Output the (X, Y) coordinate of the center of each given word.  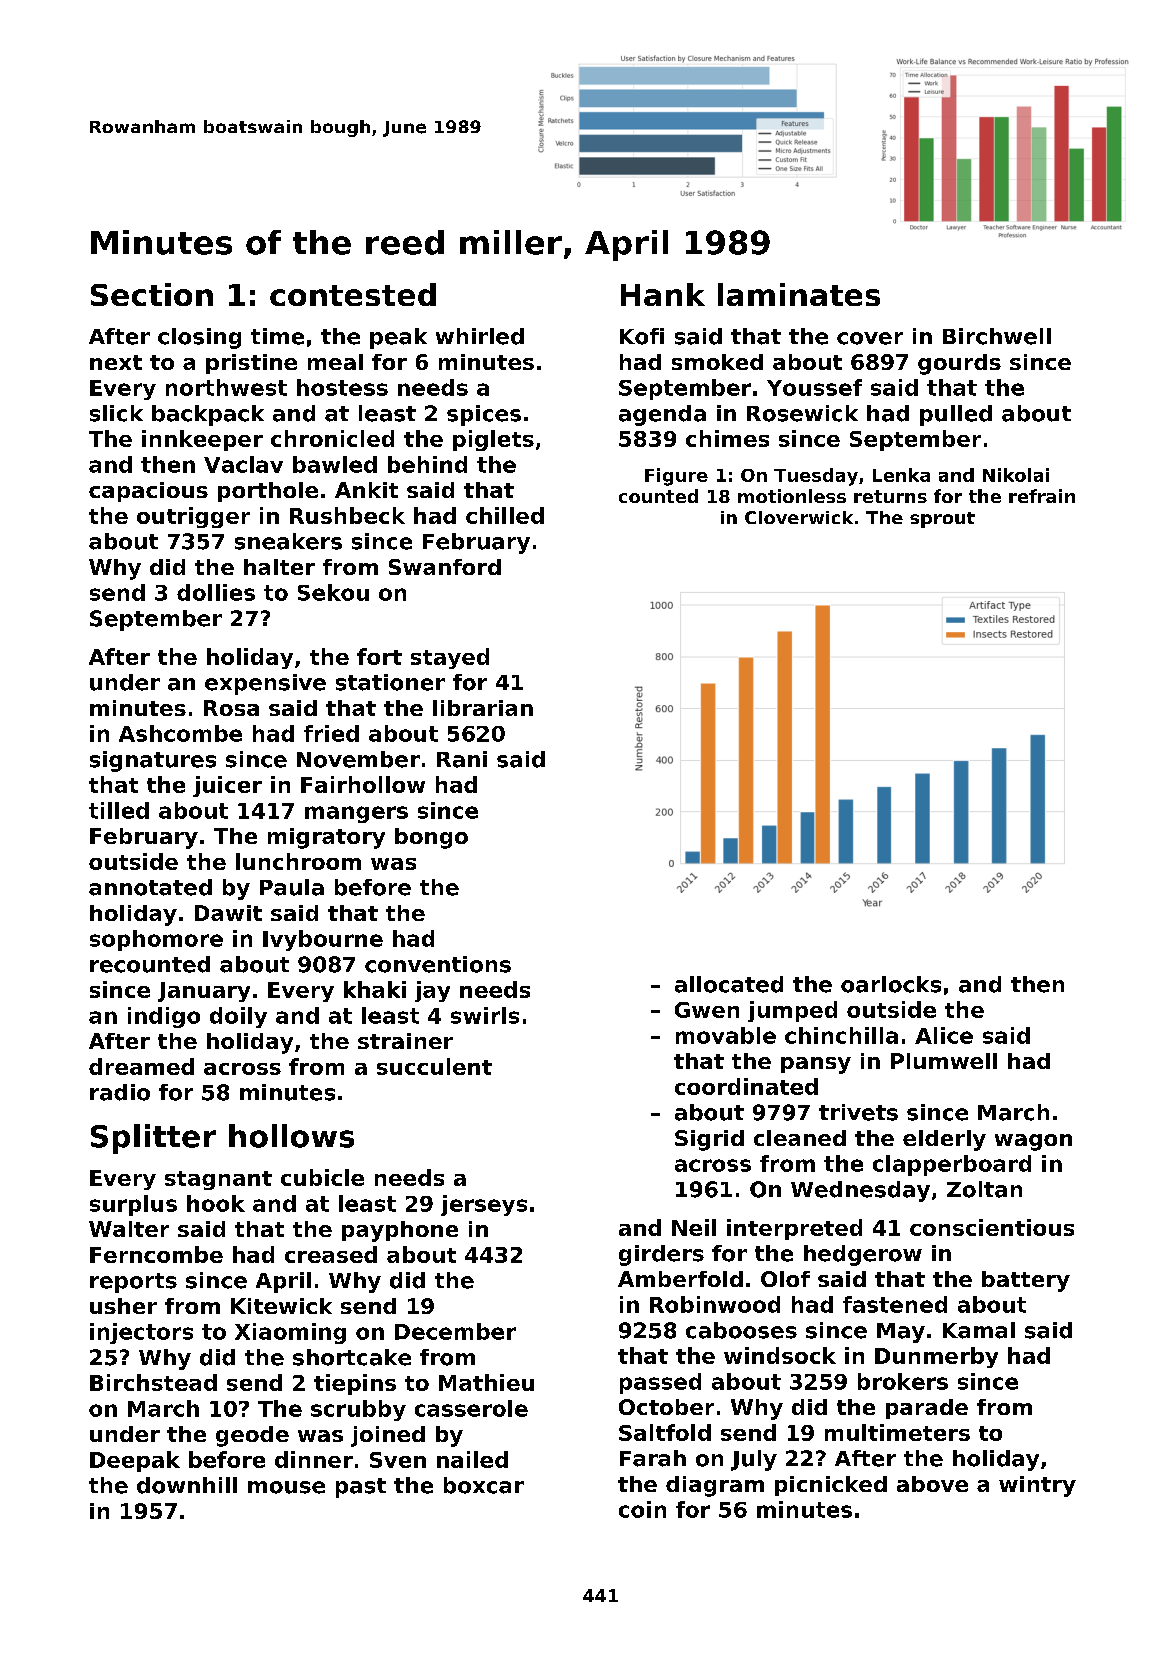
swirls (485, 1015)
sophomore (156, 940)
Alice (944, 1035)
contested (353, 294)
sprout (942, 520)
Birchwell (997, 336)
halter (279, 567)
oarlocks (891, 984)
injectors (141, 1333)
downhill (187, 1485)
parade (927, 1409)
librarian (483, 708)
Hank (663, 294)
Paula (292, 887)
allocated (729, 984)
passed (660, 1383)
